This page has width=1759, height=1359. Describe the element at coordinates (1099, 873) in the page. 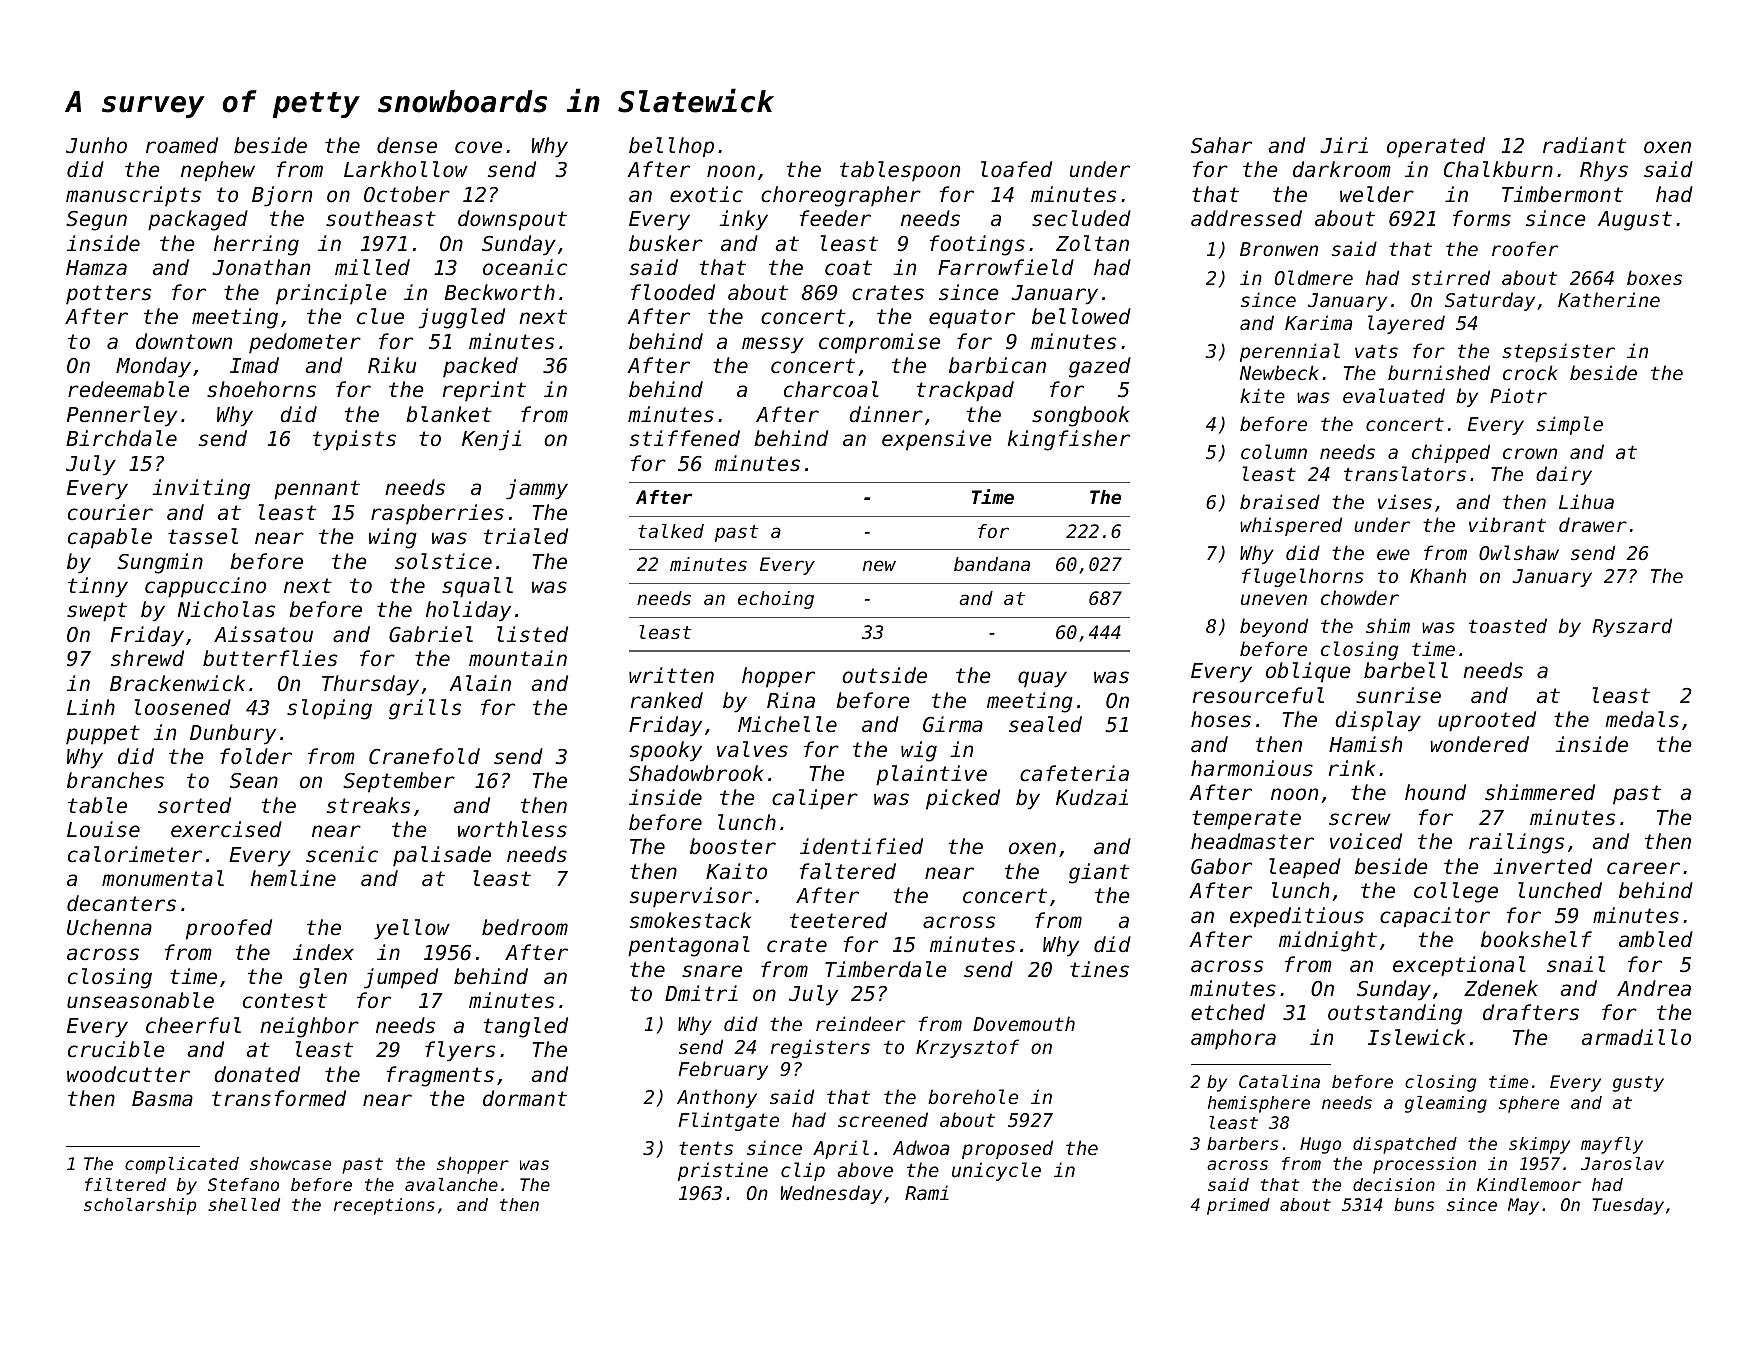

I see `giant` at that location.
